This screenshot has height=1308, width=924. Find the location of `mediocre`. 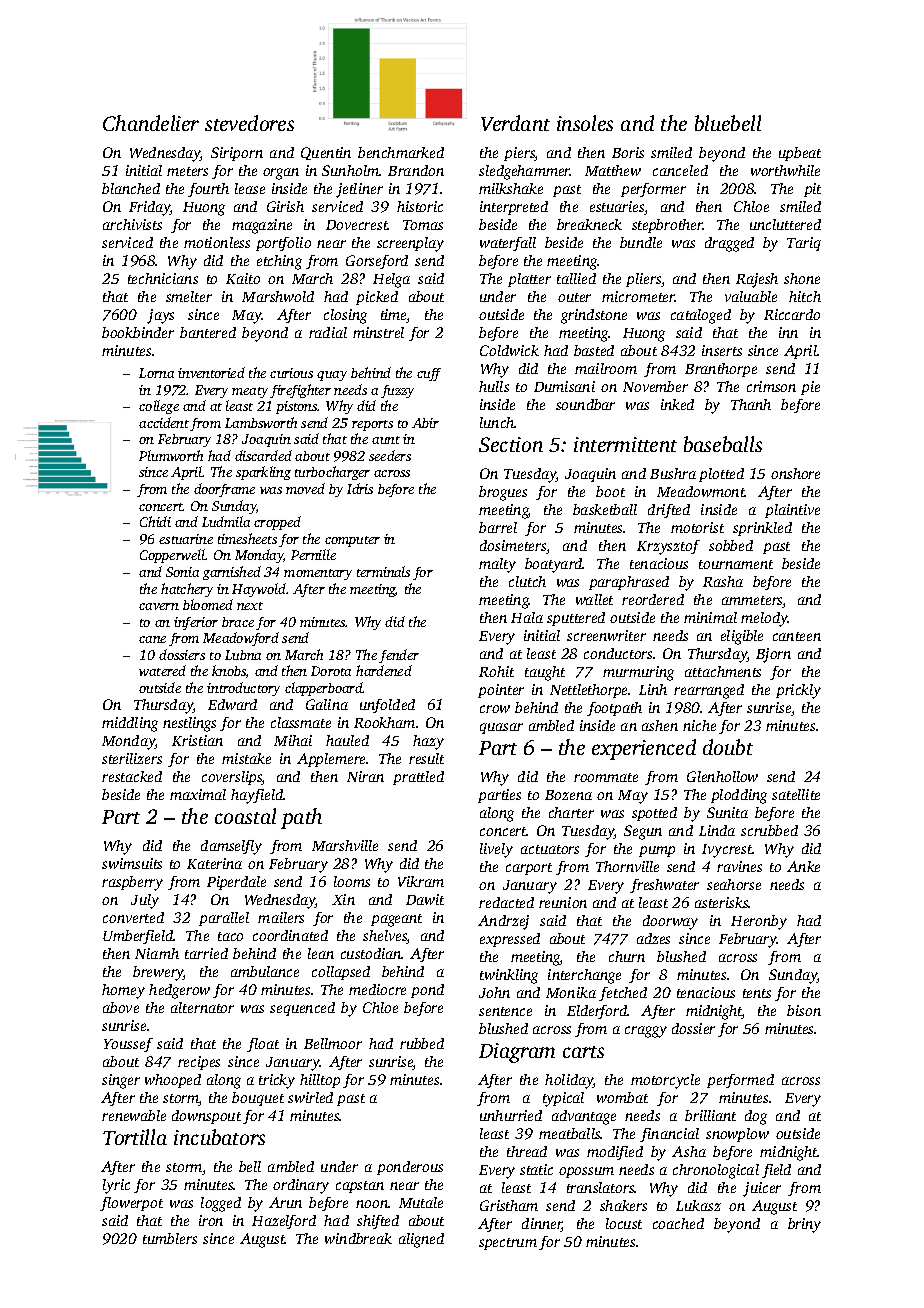

mediocre is located at coordinates (377, 989).
